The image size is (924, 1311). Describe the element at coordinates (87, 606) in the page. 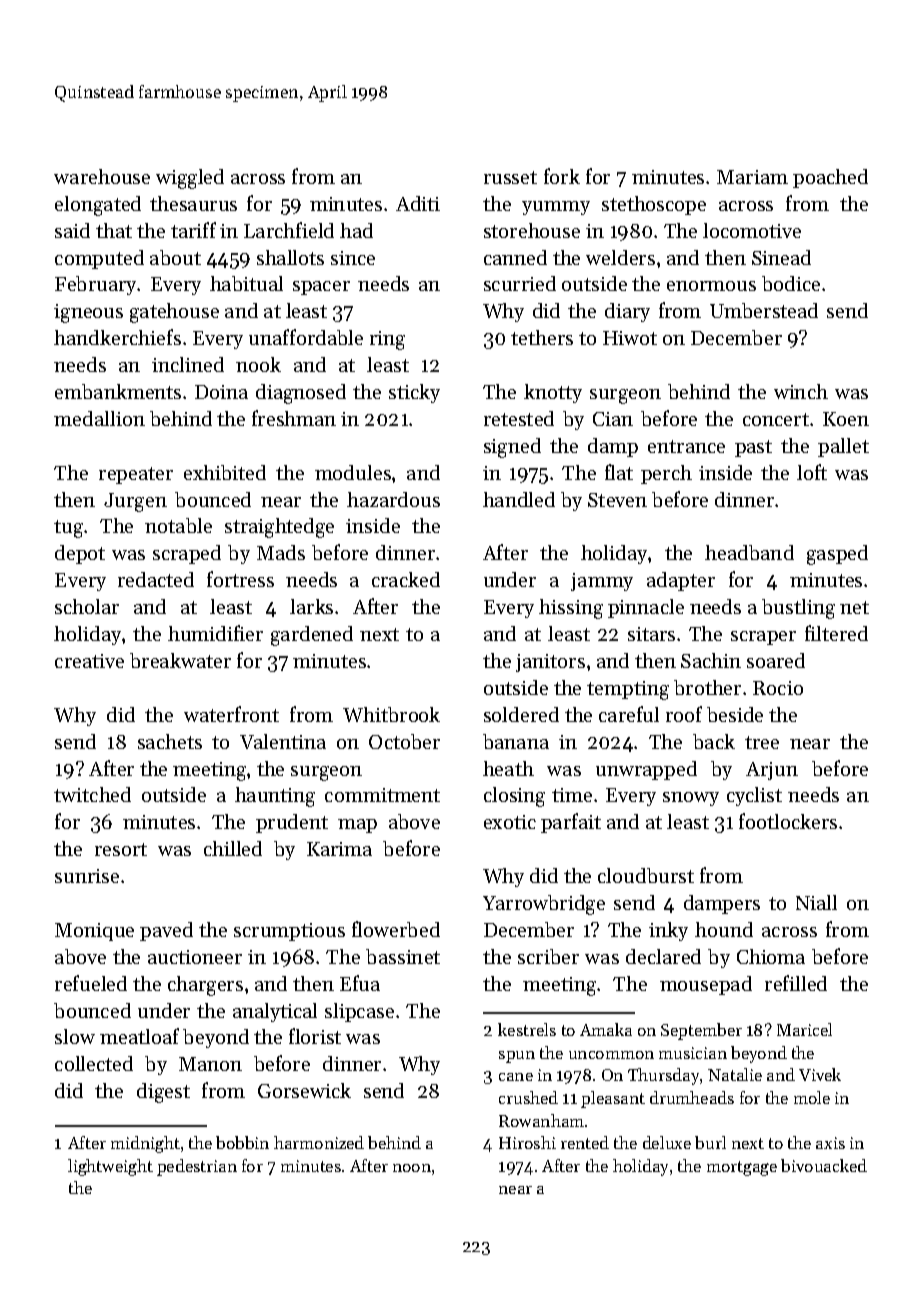

I see `scholar` at that location.
